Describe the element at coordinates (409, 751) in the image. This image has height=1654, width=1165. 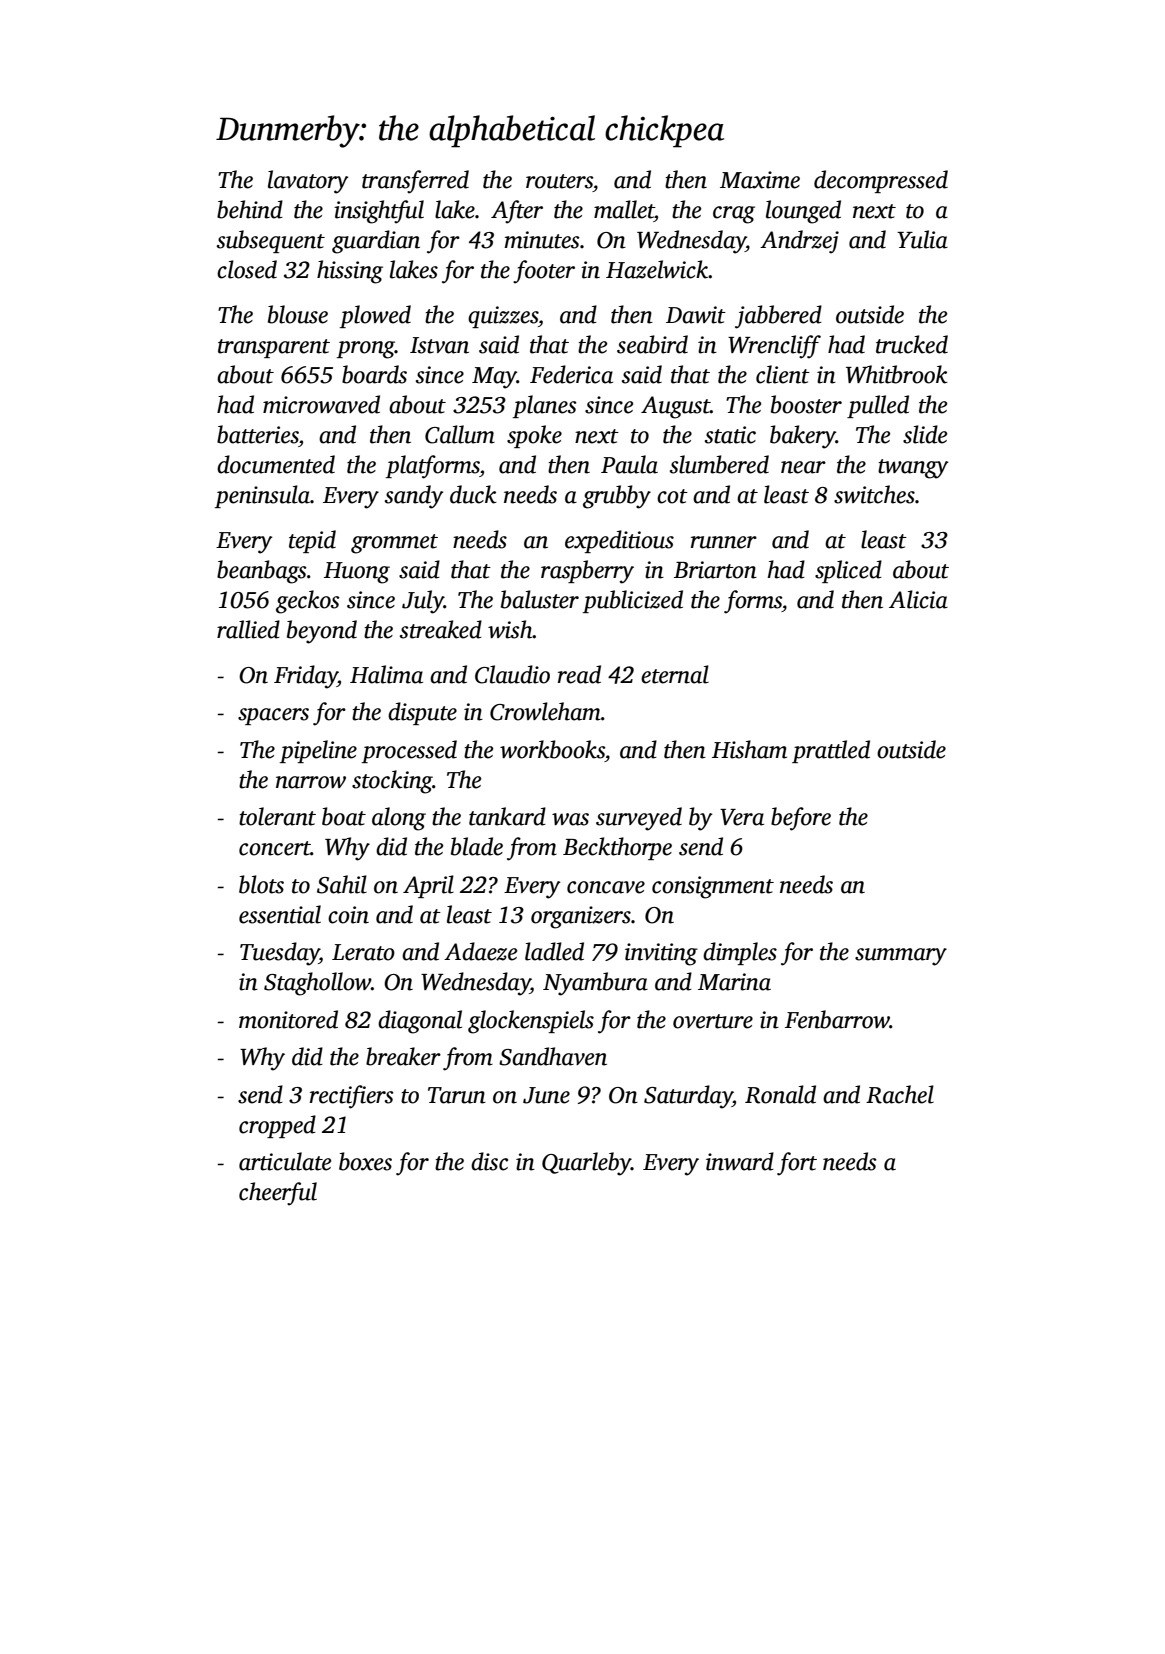
I see `processed` at that location.
